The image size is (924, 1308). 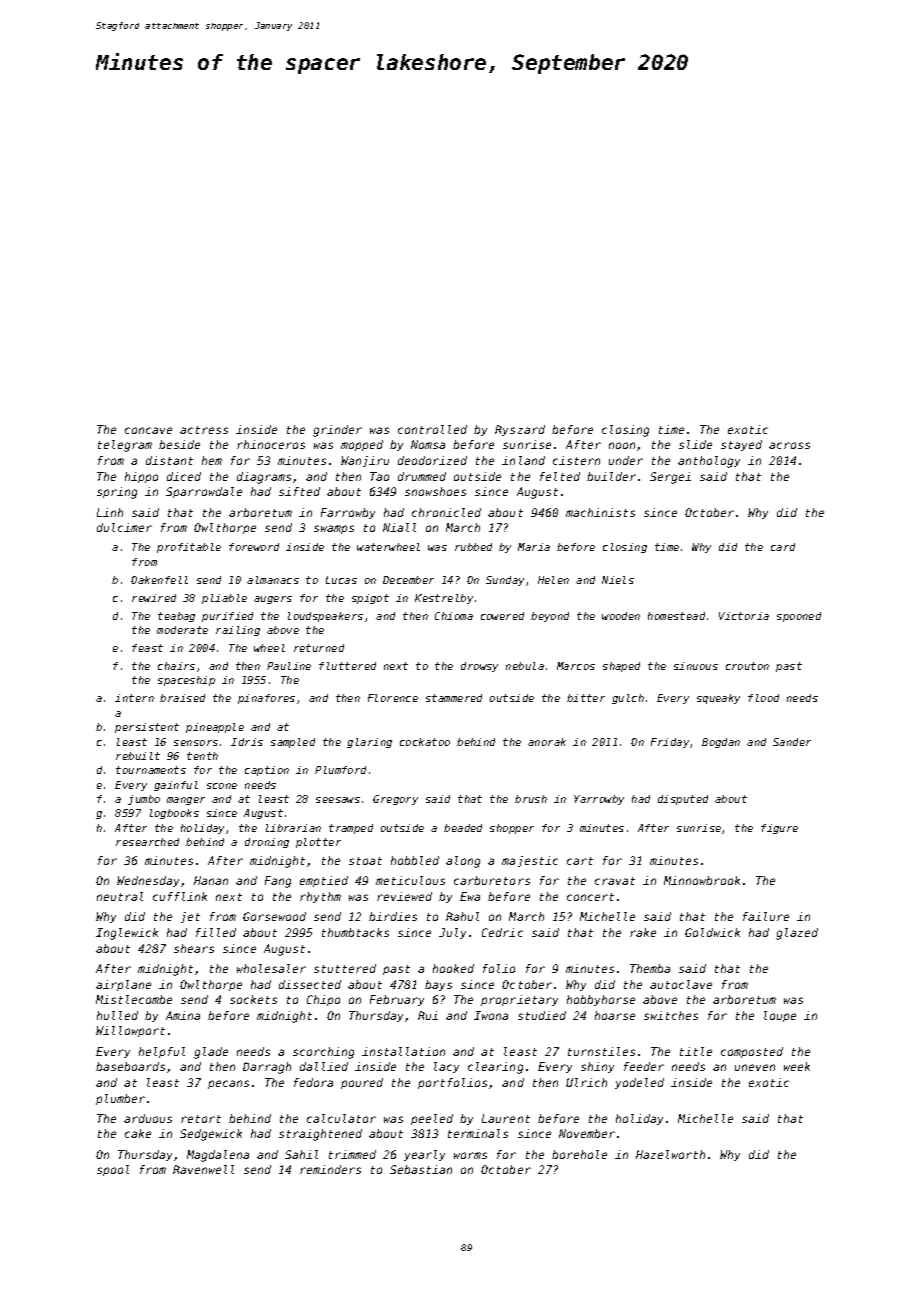 What do you see at coordinates (313, 1082) in the screenshot?
I see `fedora` at bounding box center [313, 1082].
